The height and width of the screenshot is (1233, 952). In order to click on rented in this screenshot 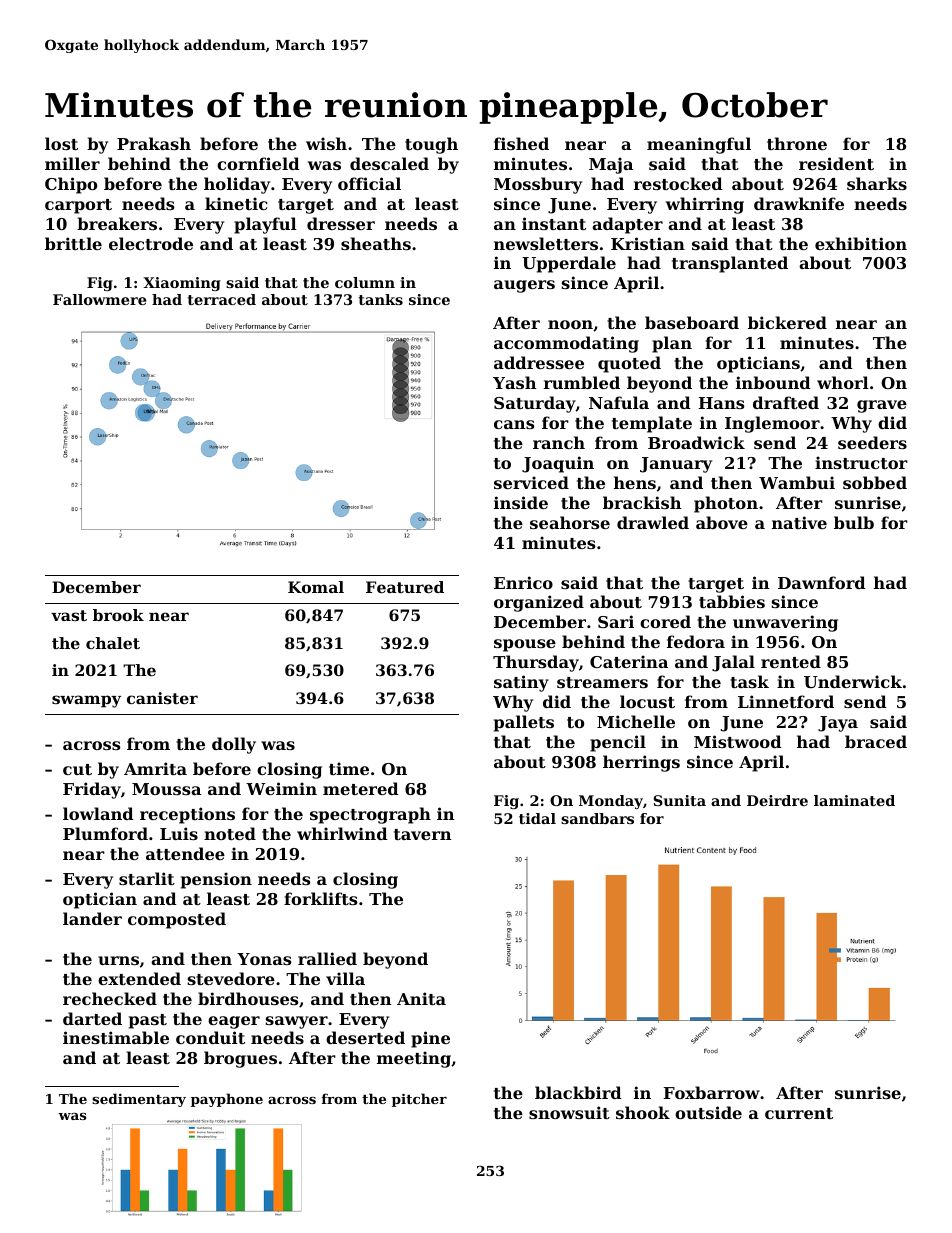, I will do `click(791, 661)`.
